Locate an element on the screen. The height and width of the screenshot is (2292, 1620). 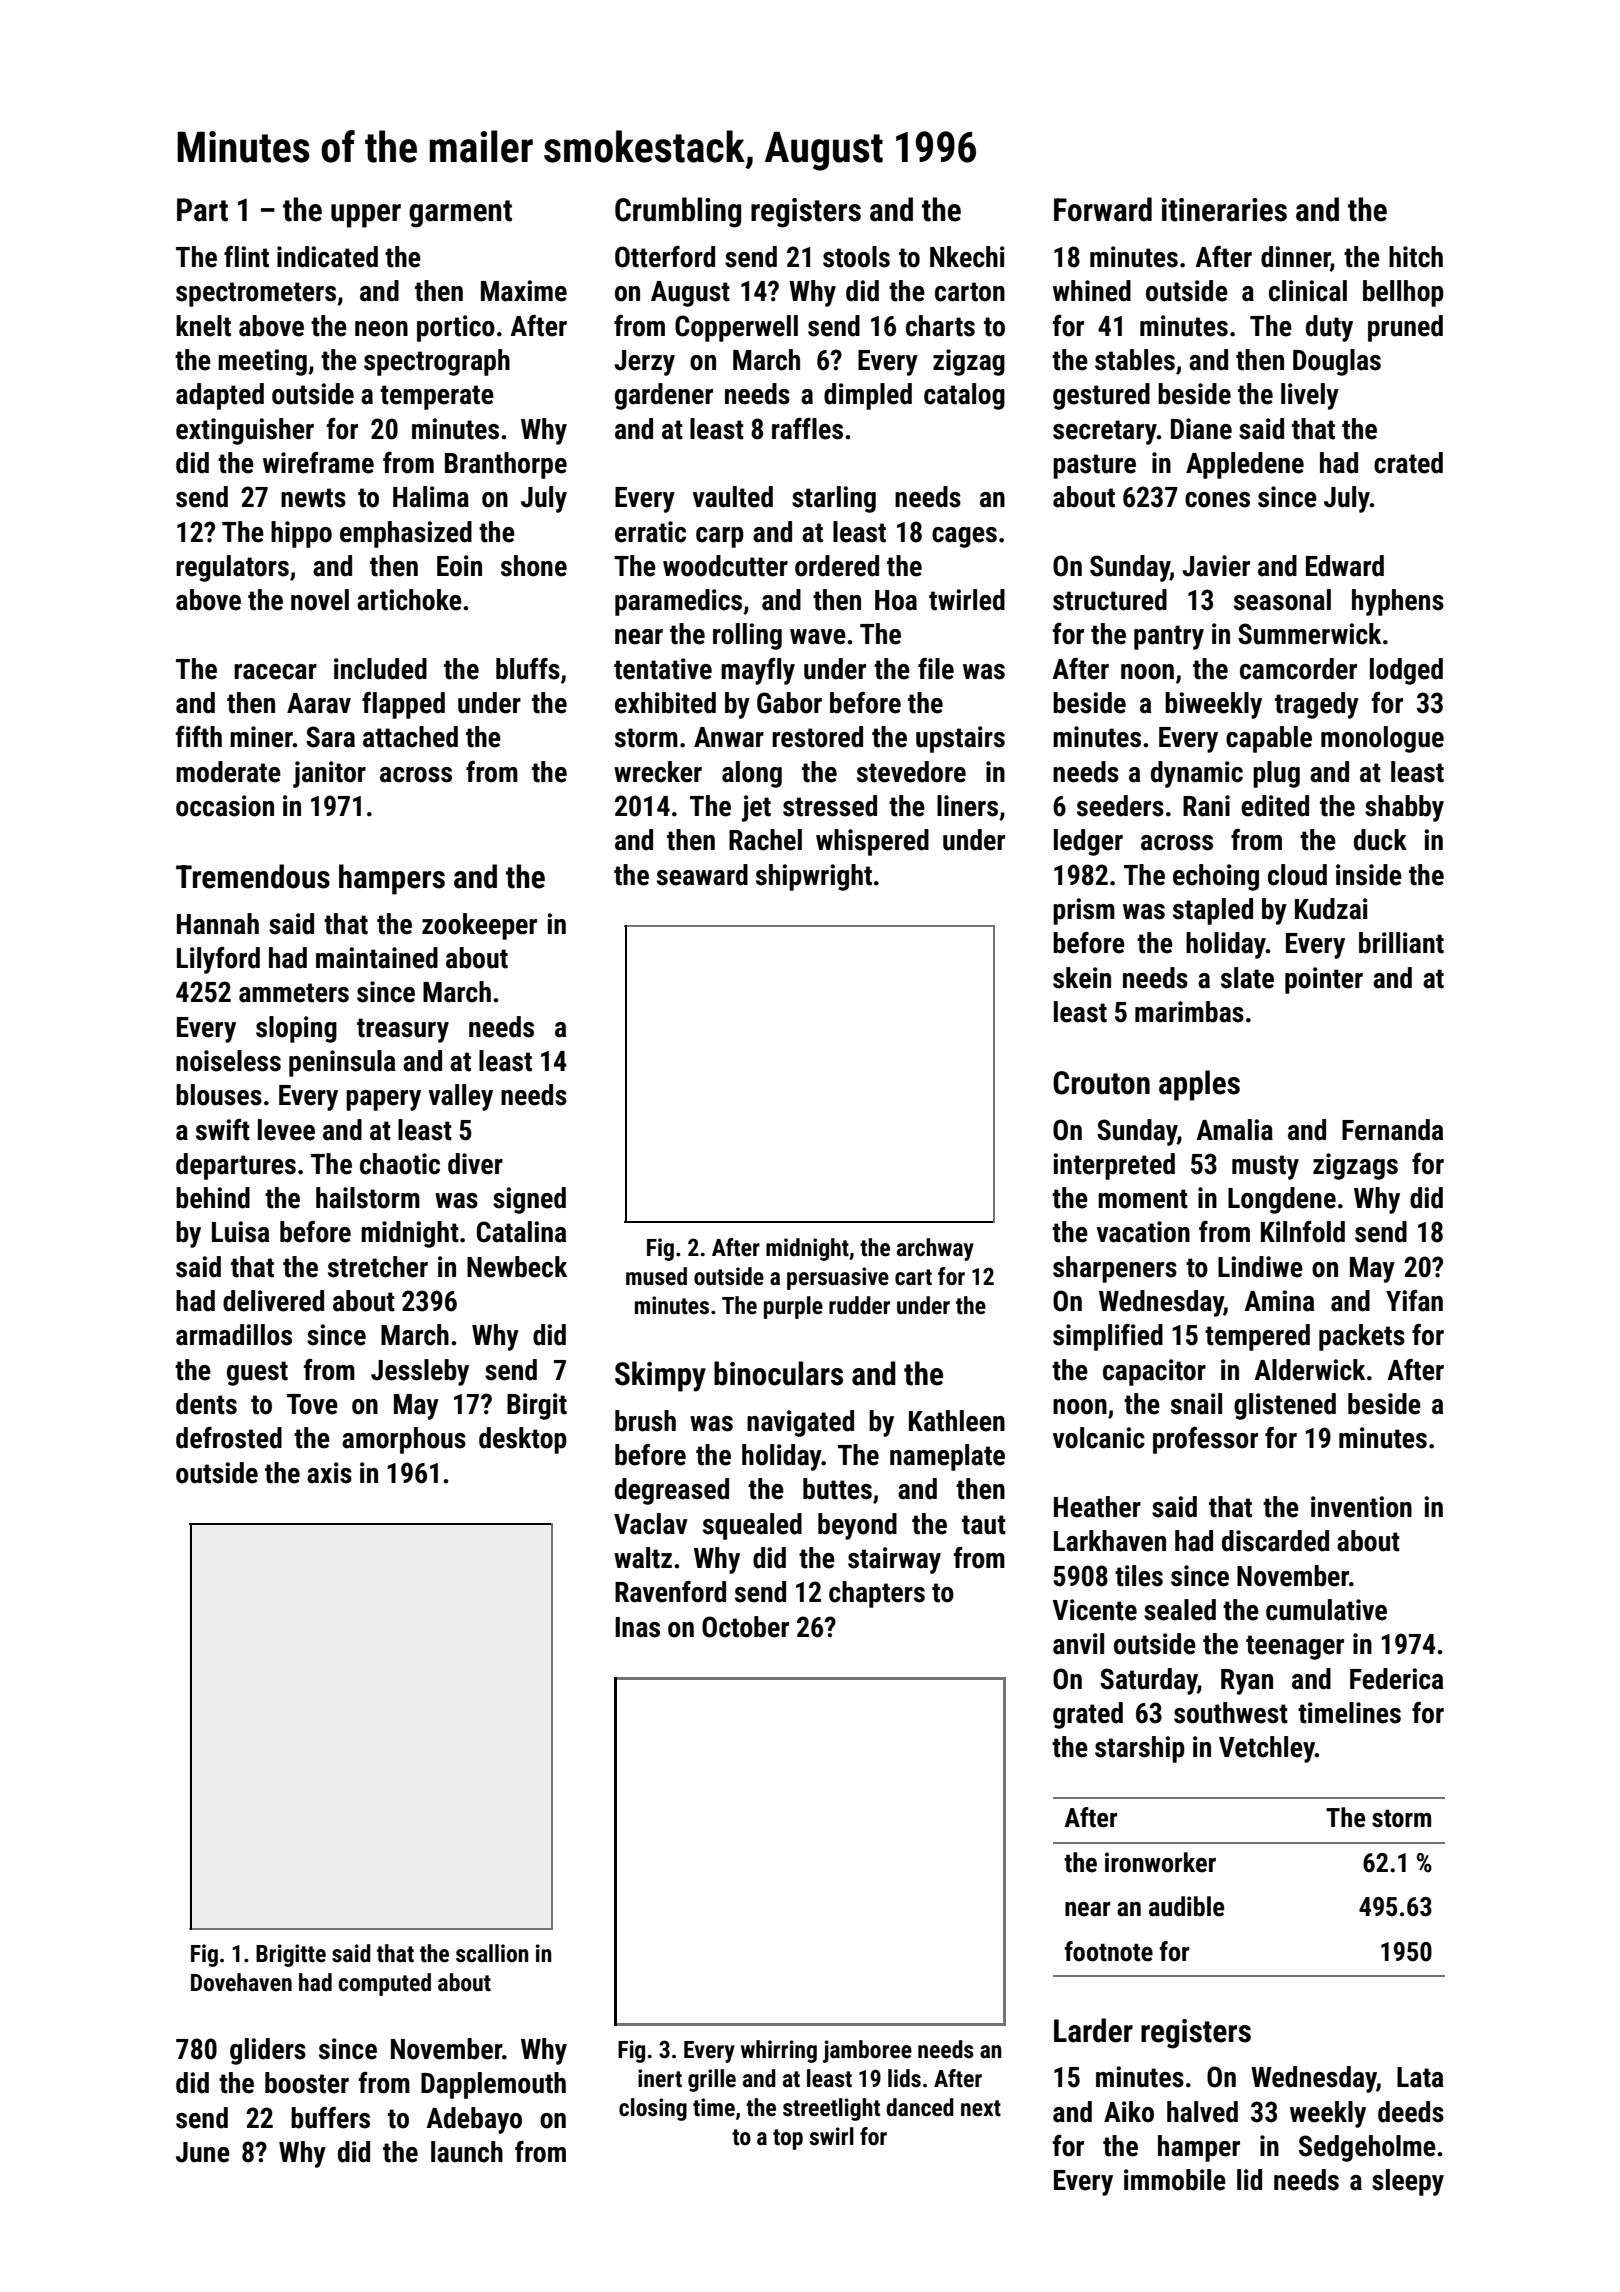
Vetchley is located at coordinates (1267, 1749).
